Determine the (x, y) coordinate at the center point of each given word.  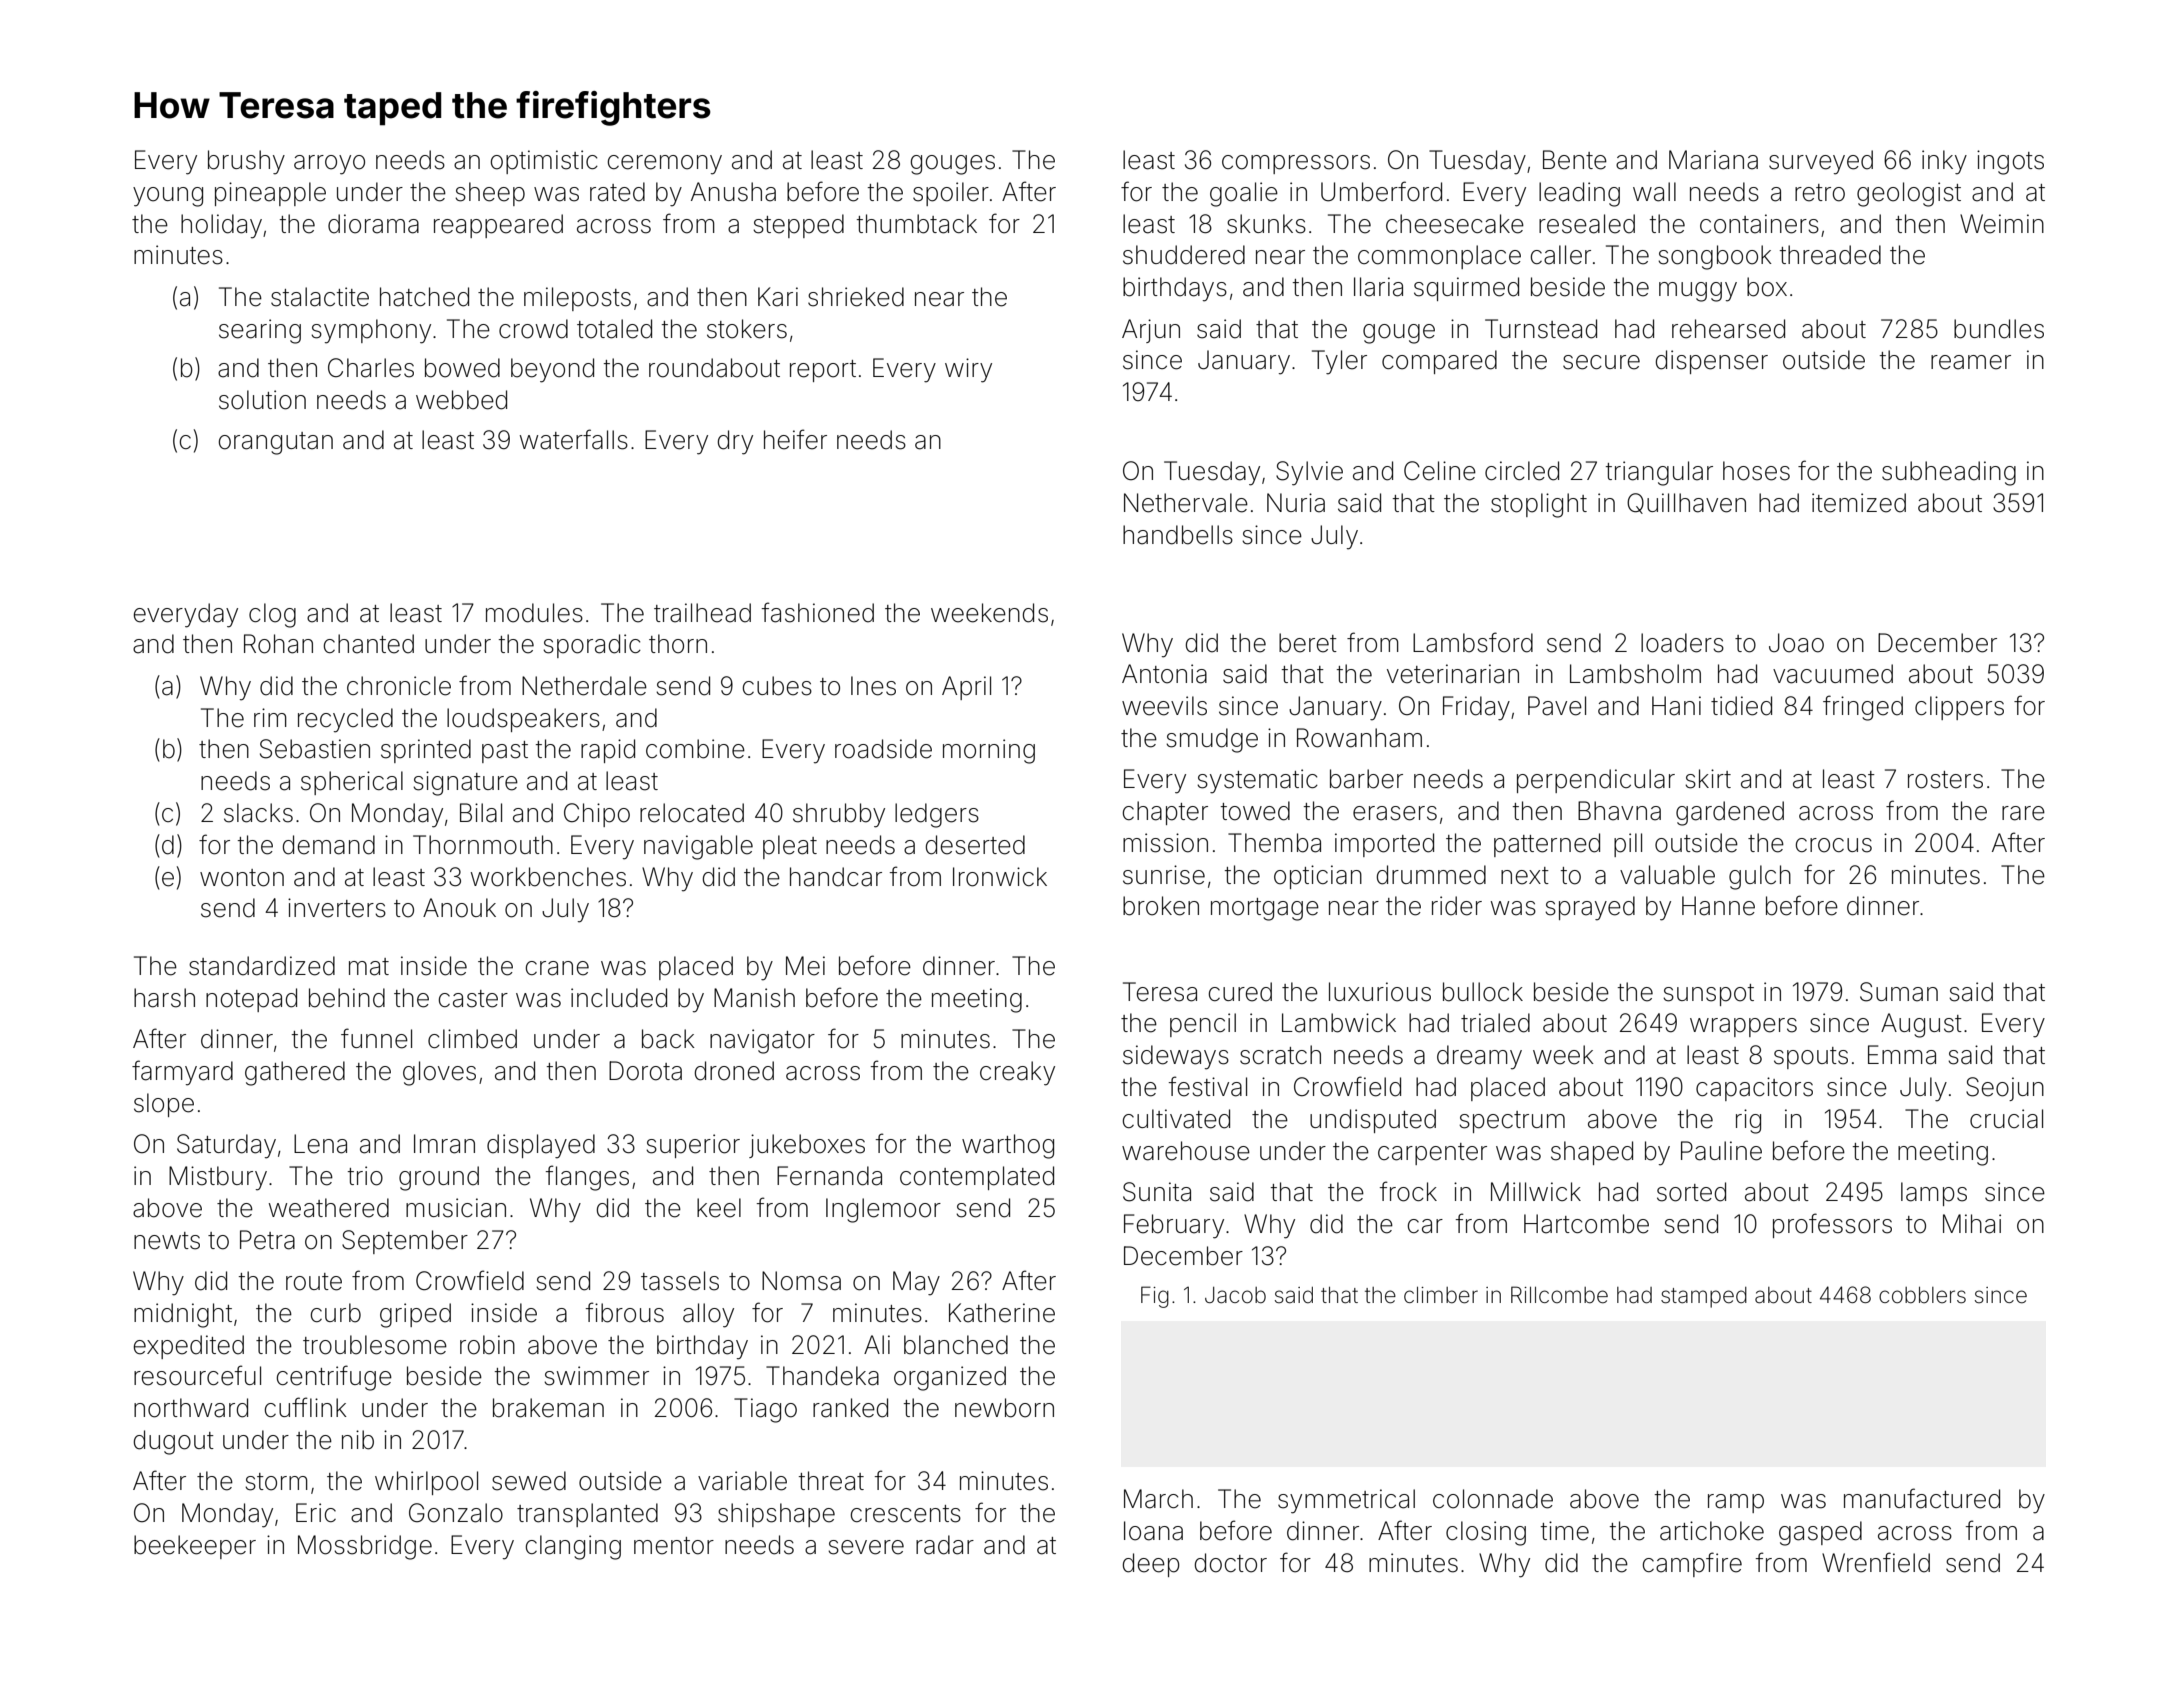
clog (272, 615)
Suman (1899, 992)
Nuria (1296, 503)
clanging (573, 1547)
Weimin (2002, 224)
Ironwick (1000, 877)
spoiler (951, 194)
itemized (1859, 503)
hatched (424, 297)
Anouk (459, 908)
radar (945, 1545)
